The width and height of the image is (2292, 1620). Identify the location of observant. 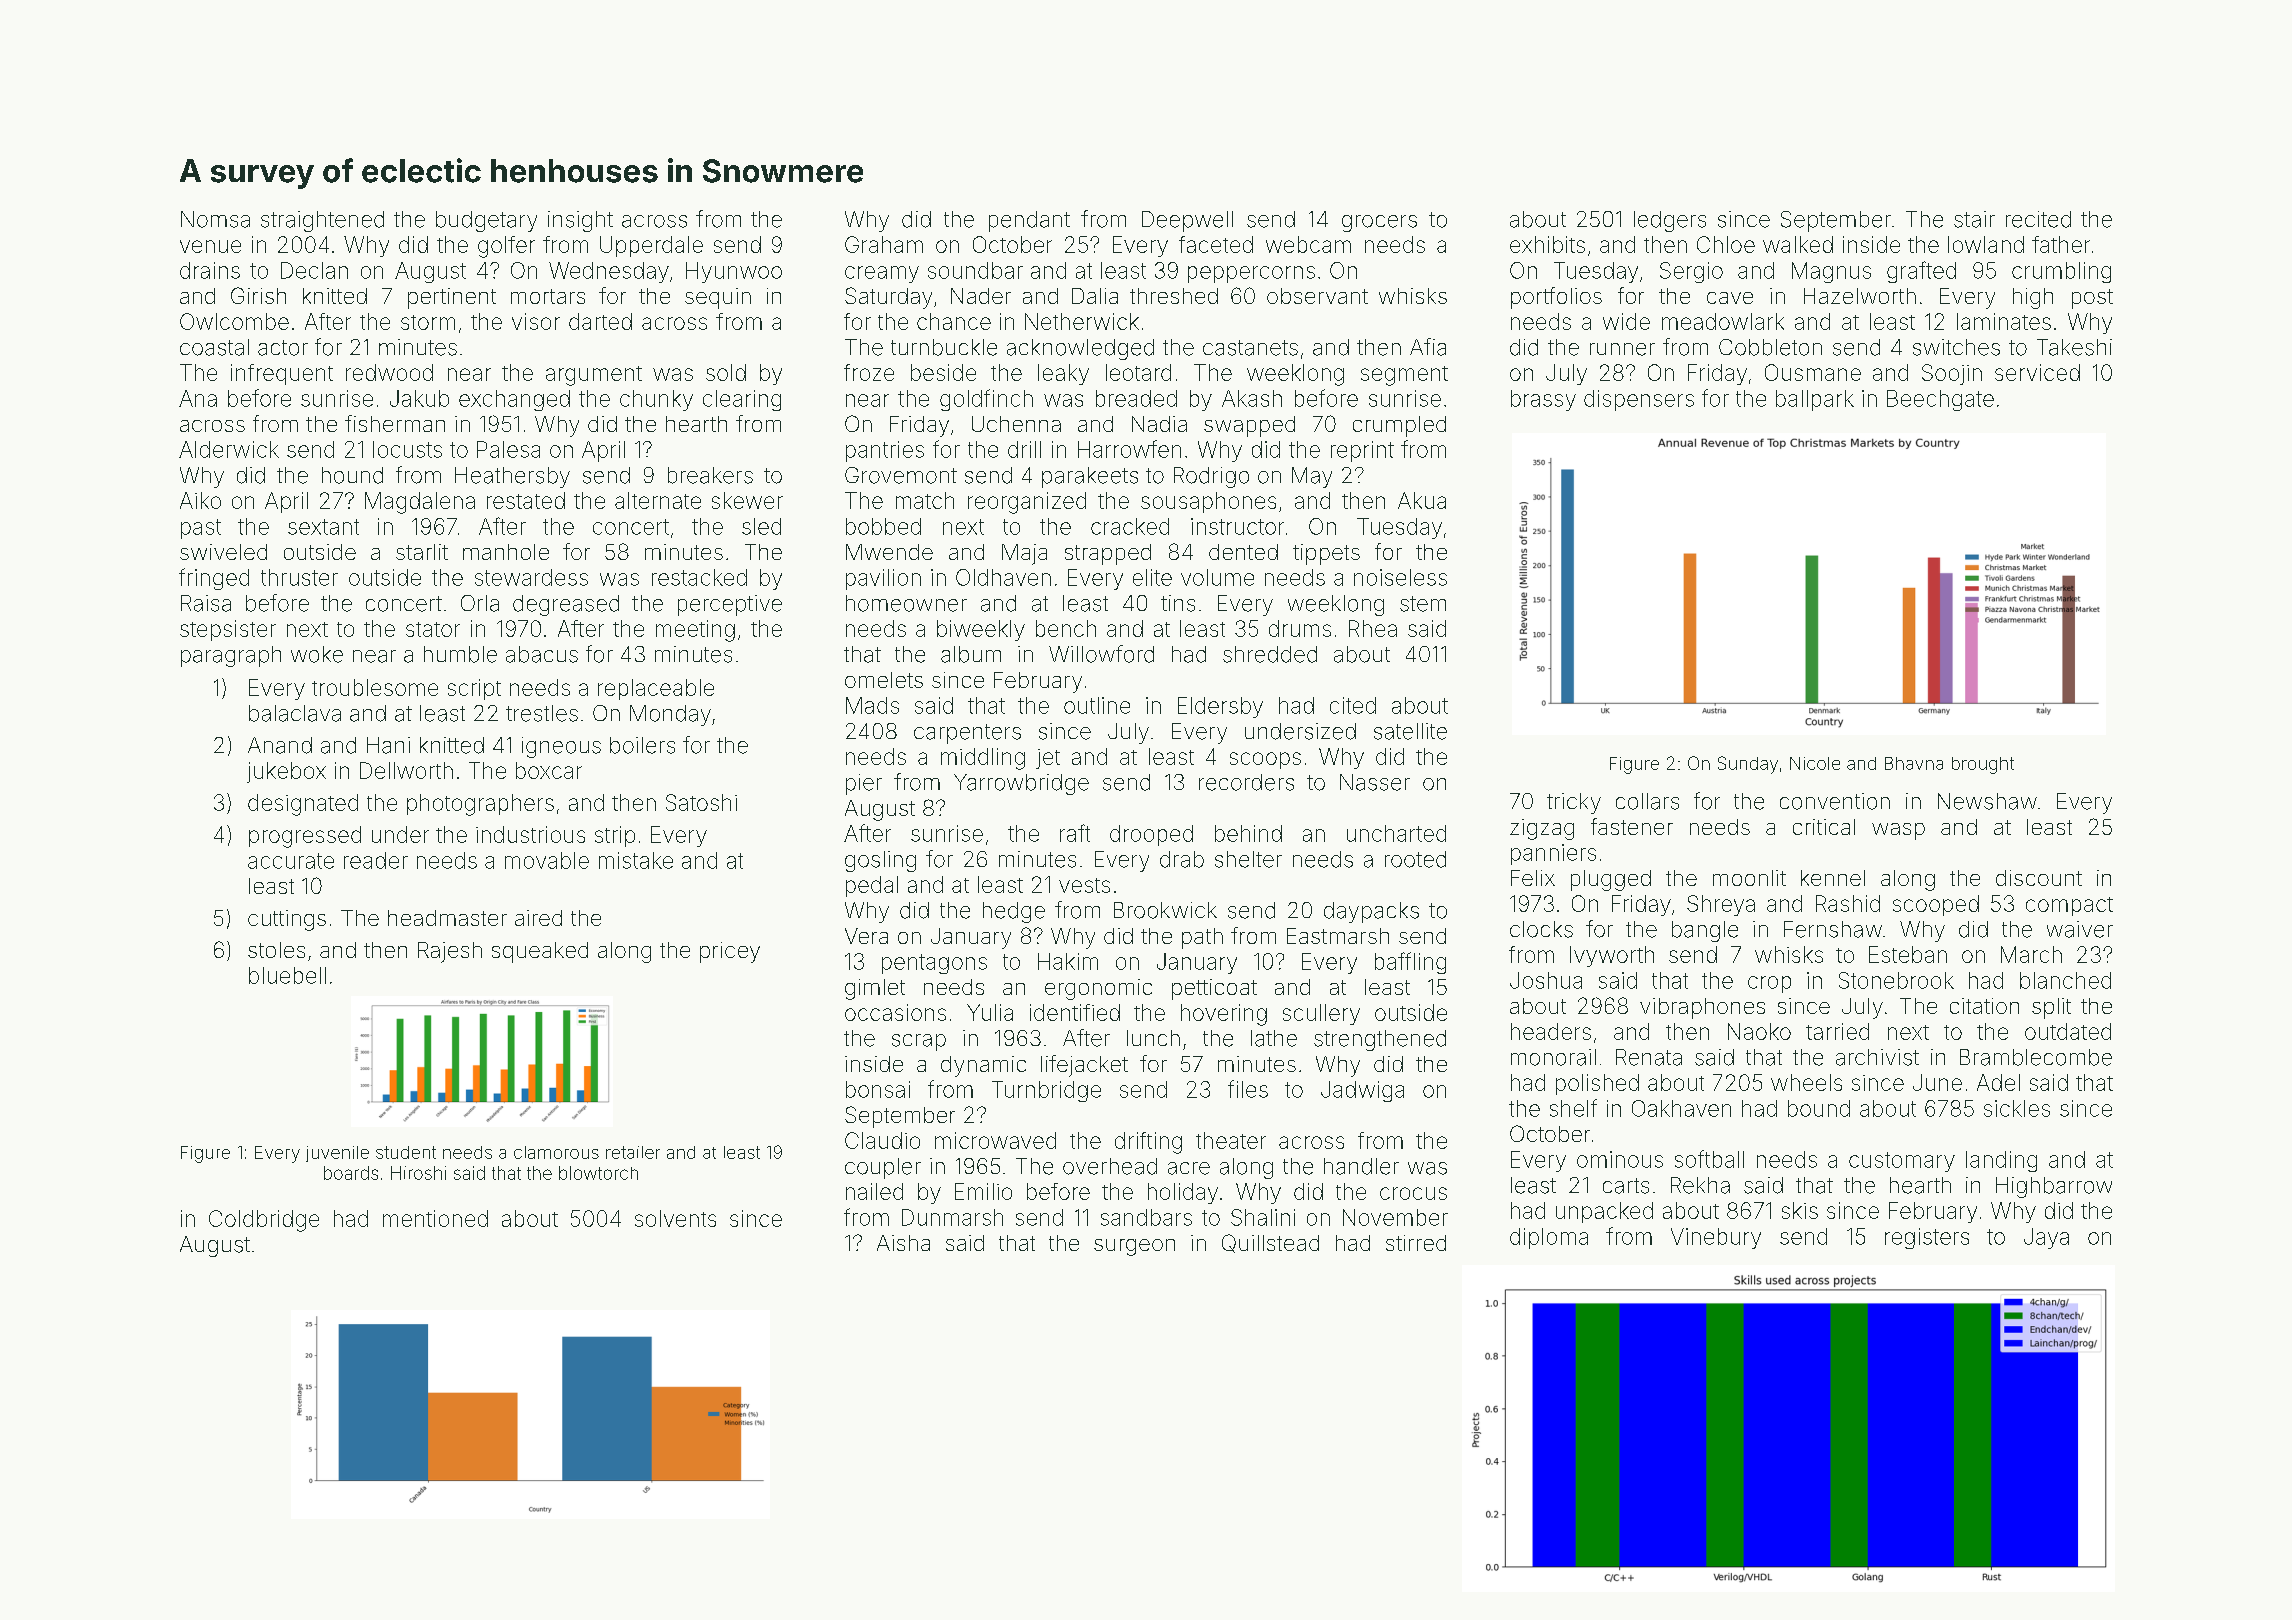
(1317, 296).
